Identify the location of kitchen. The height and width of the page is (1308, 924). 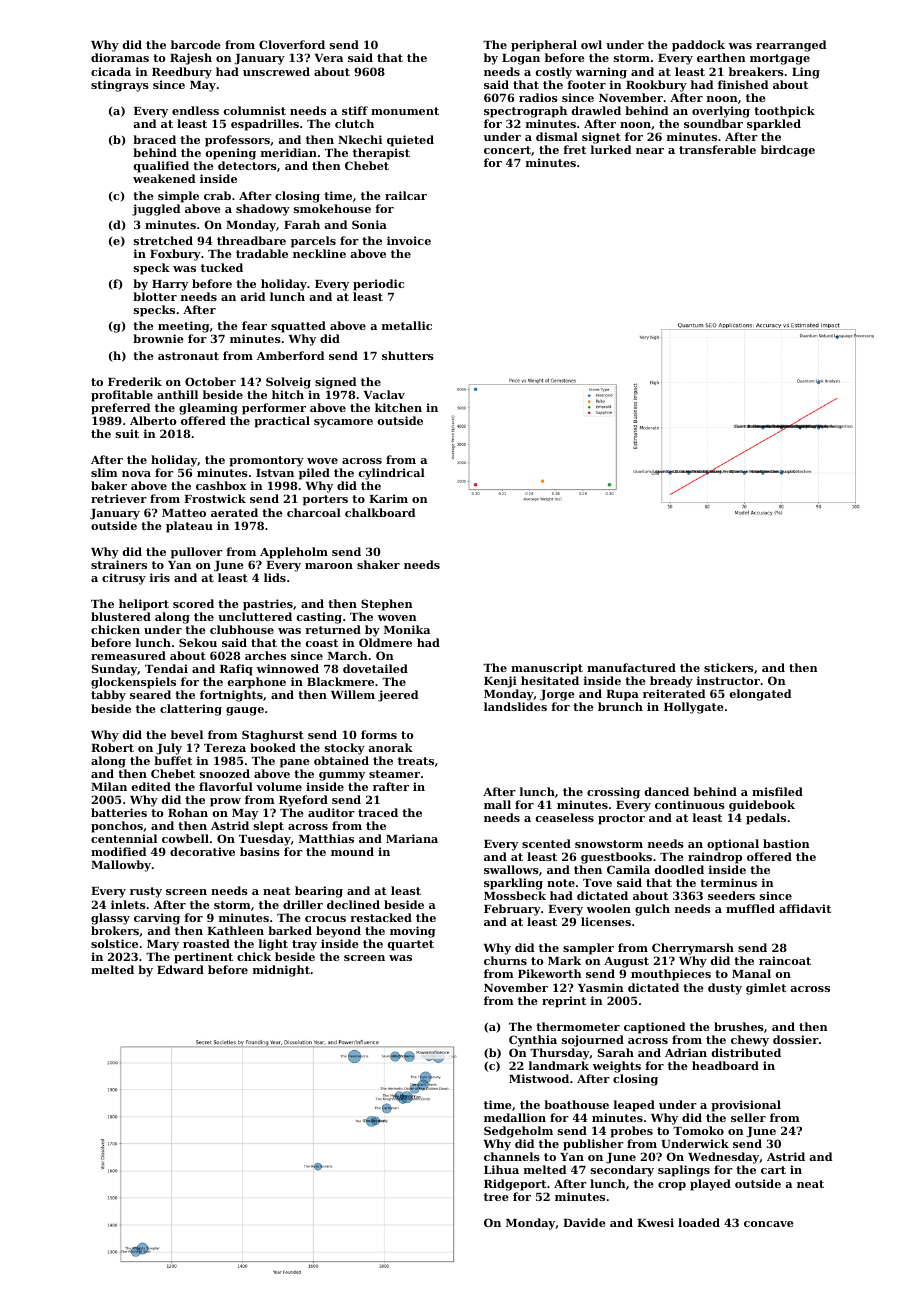
(398, 407).
